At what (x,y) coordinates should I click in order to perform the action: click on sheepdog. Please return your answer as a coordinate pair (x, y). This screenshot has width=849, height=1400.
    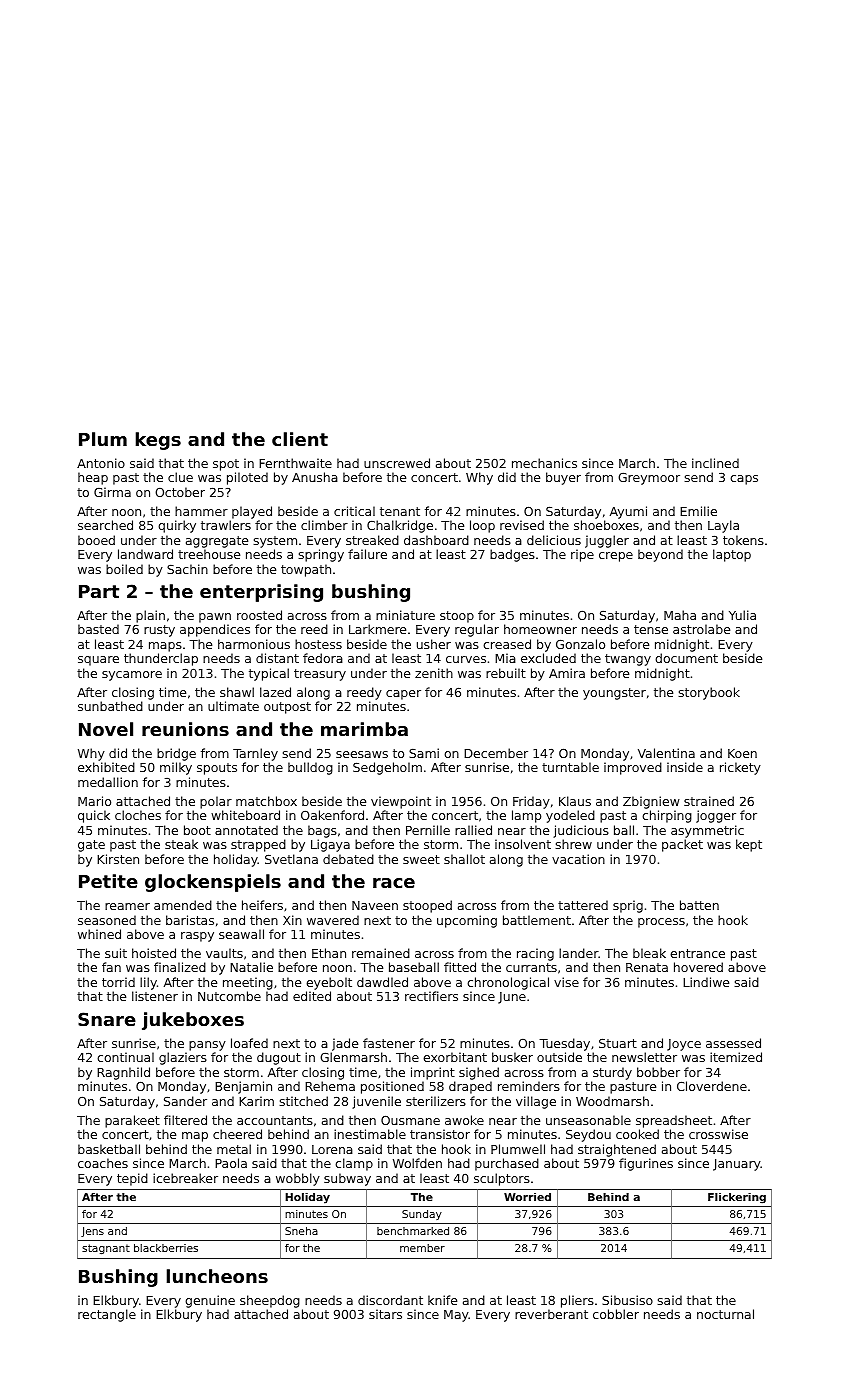
    Looking at the image, I should click on (270, 1301).
